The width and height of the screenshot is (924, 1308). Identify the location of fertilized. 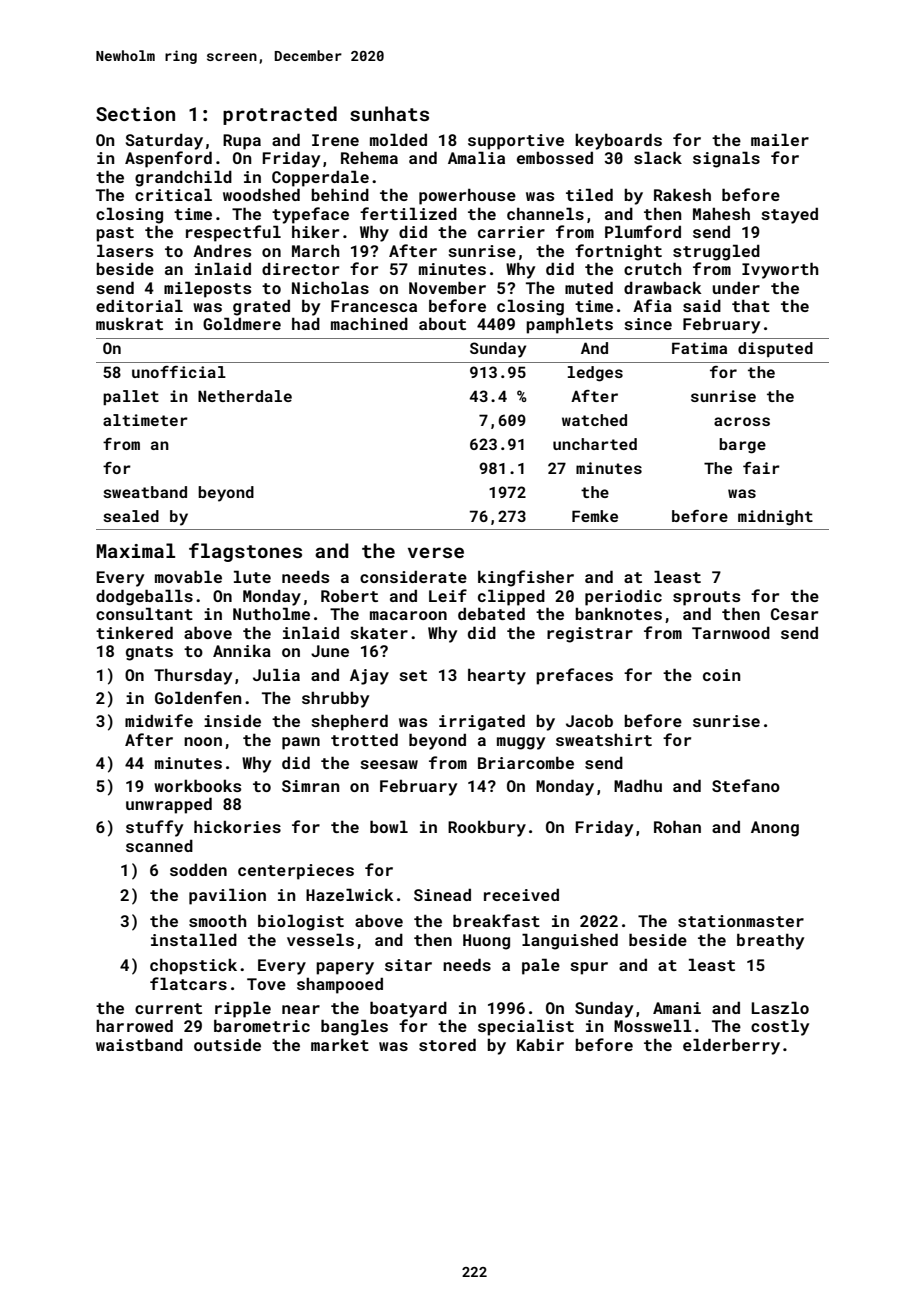
(408, 213).
